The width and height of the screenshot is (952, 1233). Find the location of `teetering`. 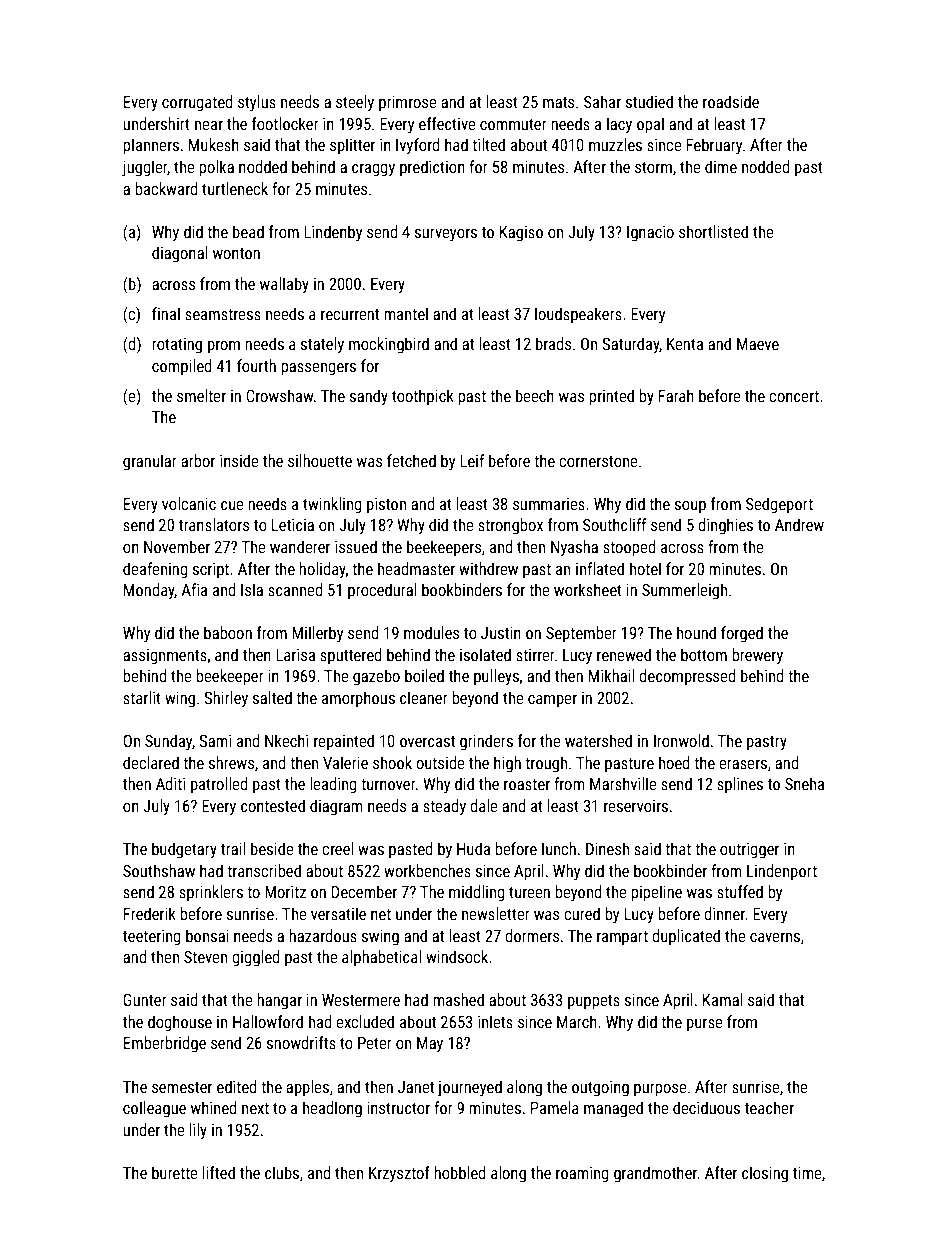

teetering is located at coordinates (152, 938).
